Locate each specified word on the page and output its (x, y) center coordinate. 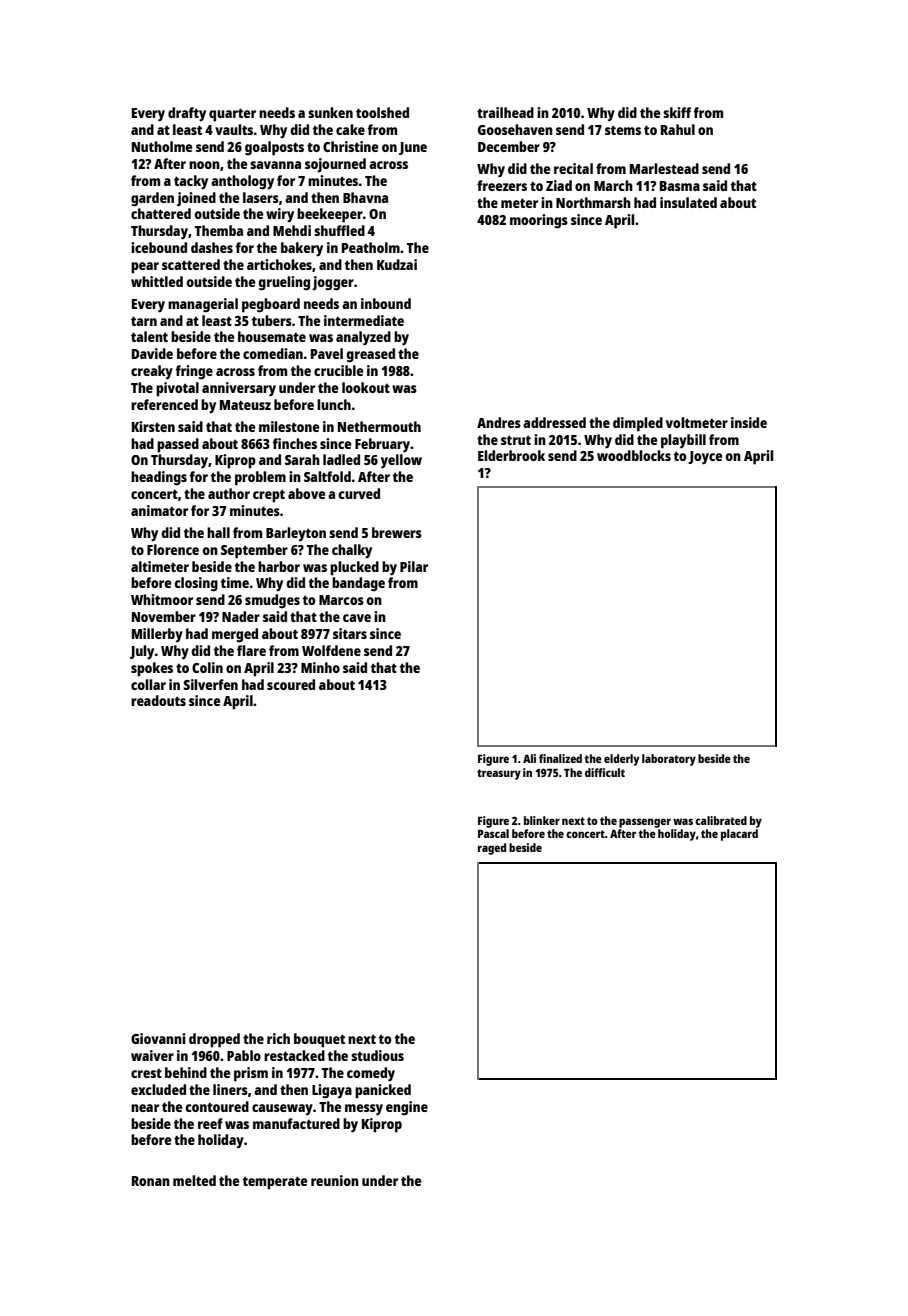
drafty (187, 114)
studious (377, 1055)
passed (178, 445)
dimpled (638, 424)
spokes (152, 669)
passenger (645, 823)
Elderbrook (511, 455)
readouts (158, 700)
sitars (350, 633)
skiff (677, 112)
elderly (621, 760)
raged (492, 849)
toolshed (382, 112)
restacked (294, 1055)
